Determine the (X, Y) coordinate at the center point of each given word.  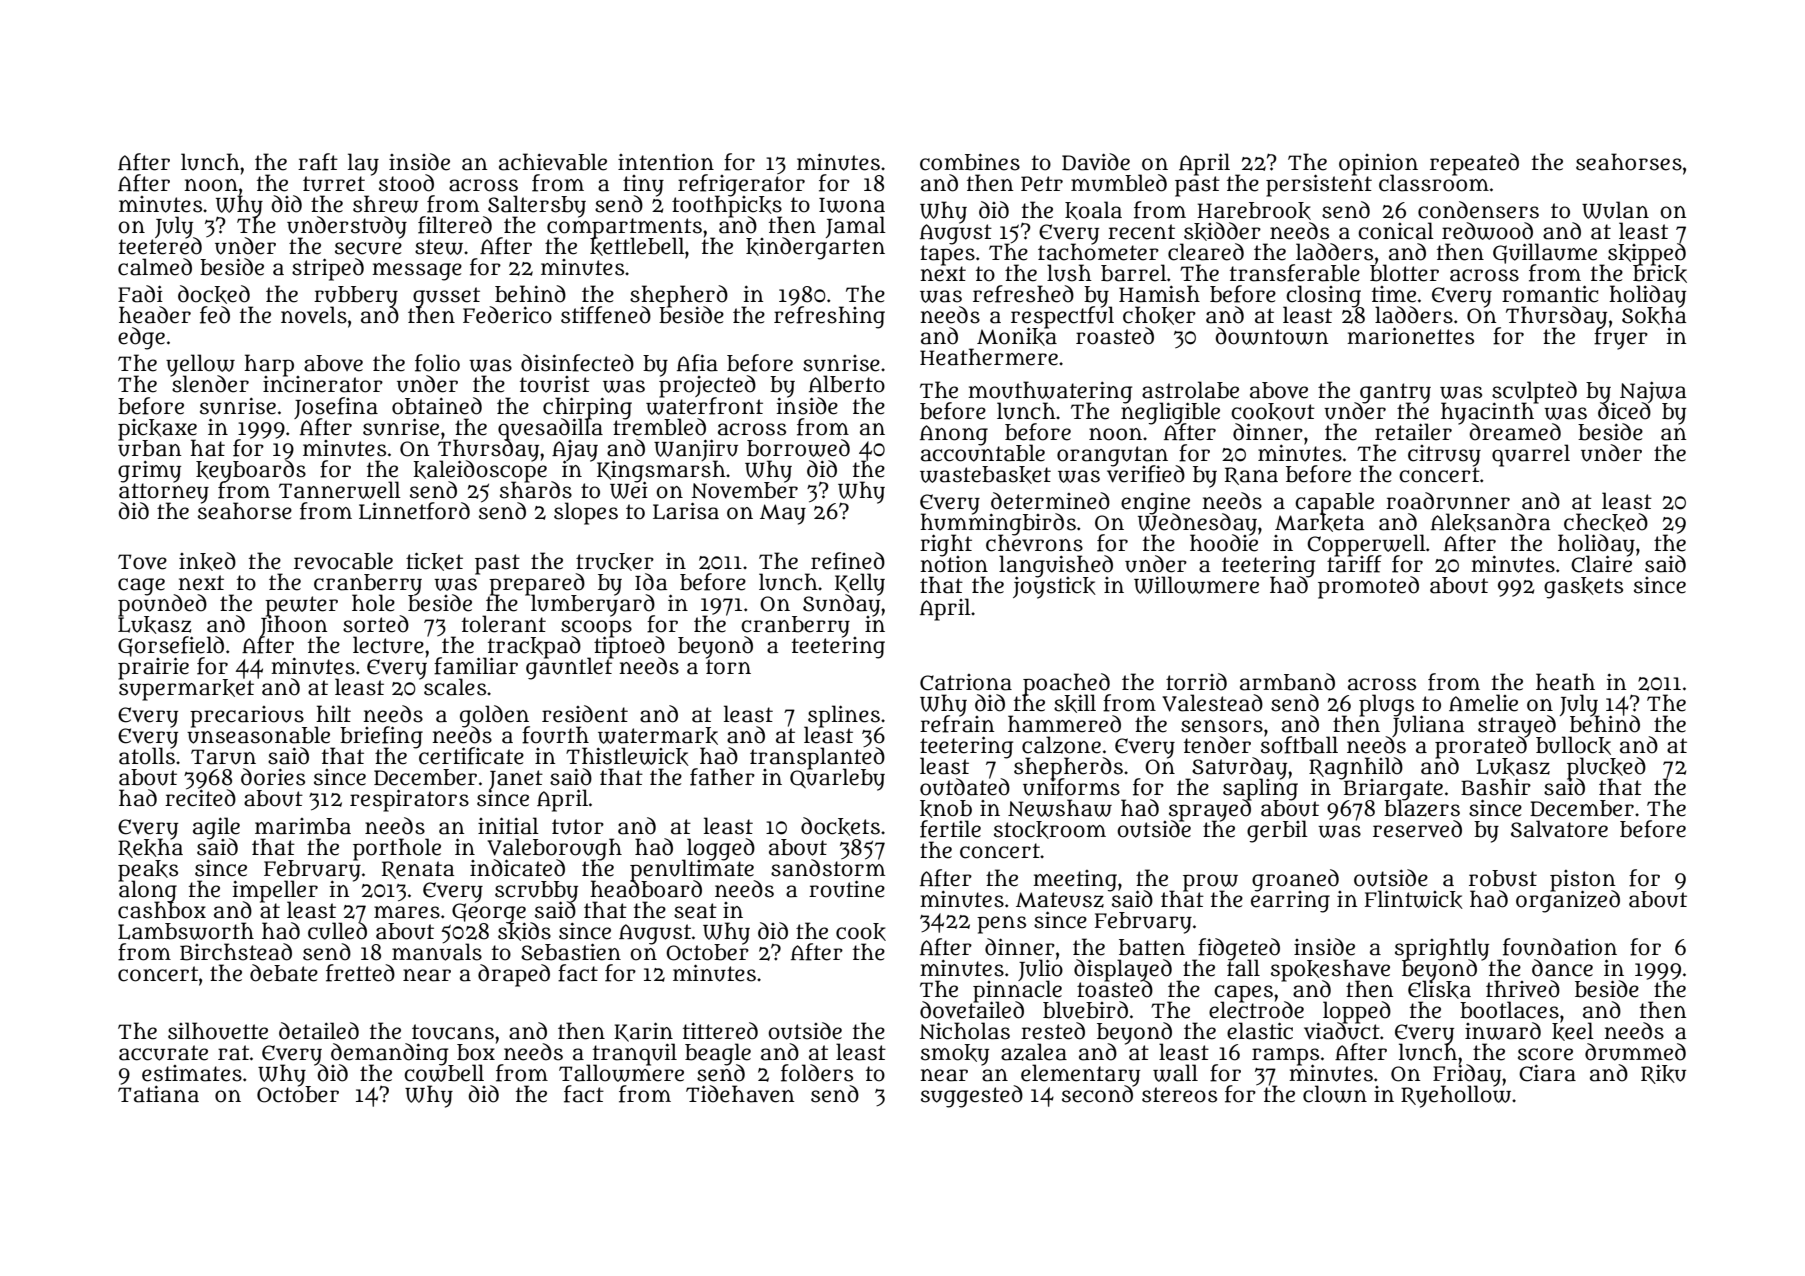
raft (318, 162)
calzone (1061, 745)
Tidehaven (740, 1094)
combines (970, 162)
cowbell (444, 1073)
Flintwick (1414, 899)
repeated (1474, 164)
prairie (153, 668)
